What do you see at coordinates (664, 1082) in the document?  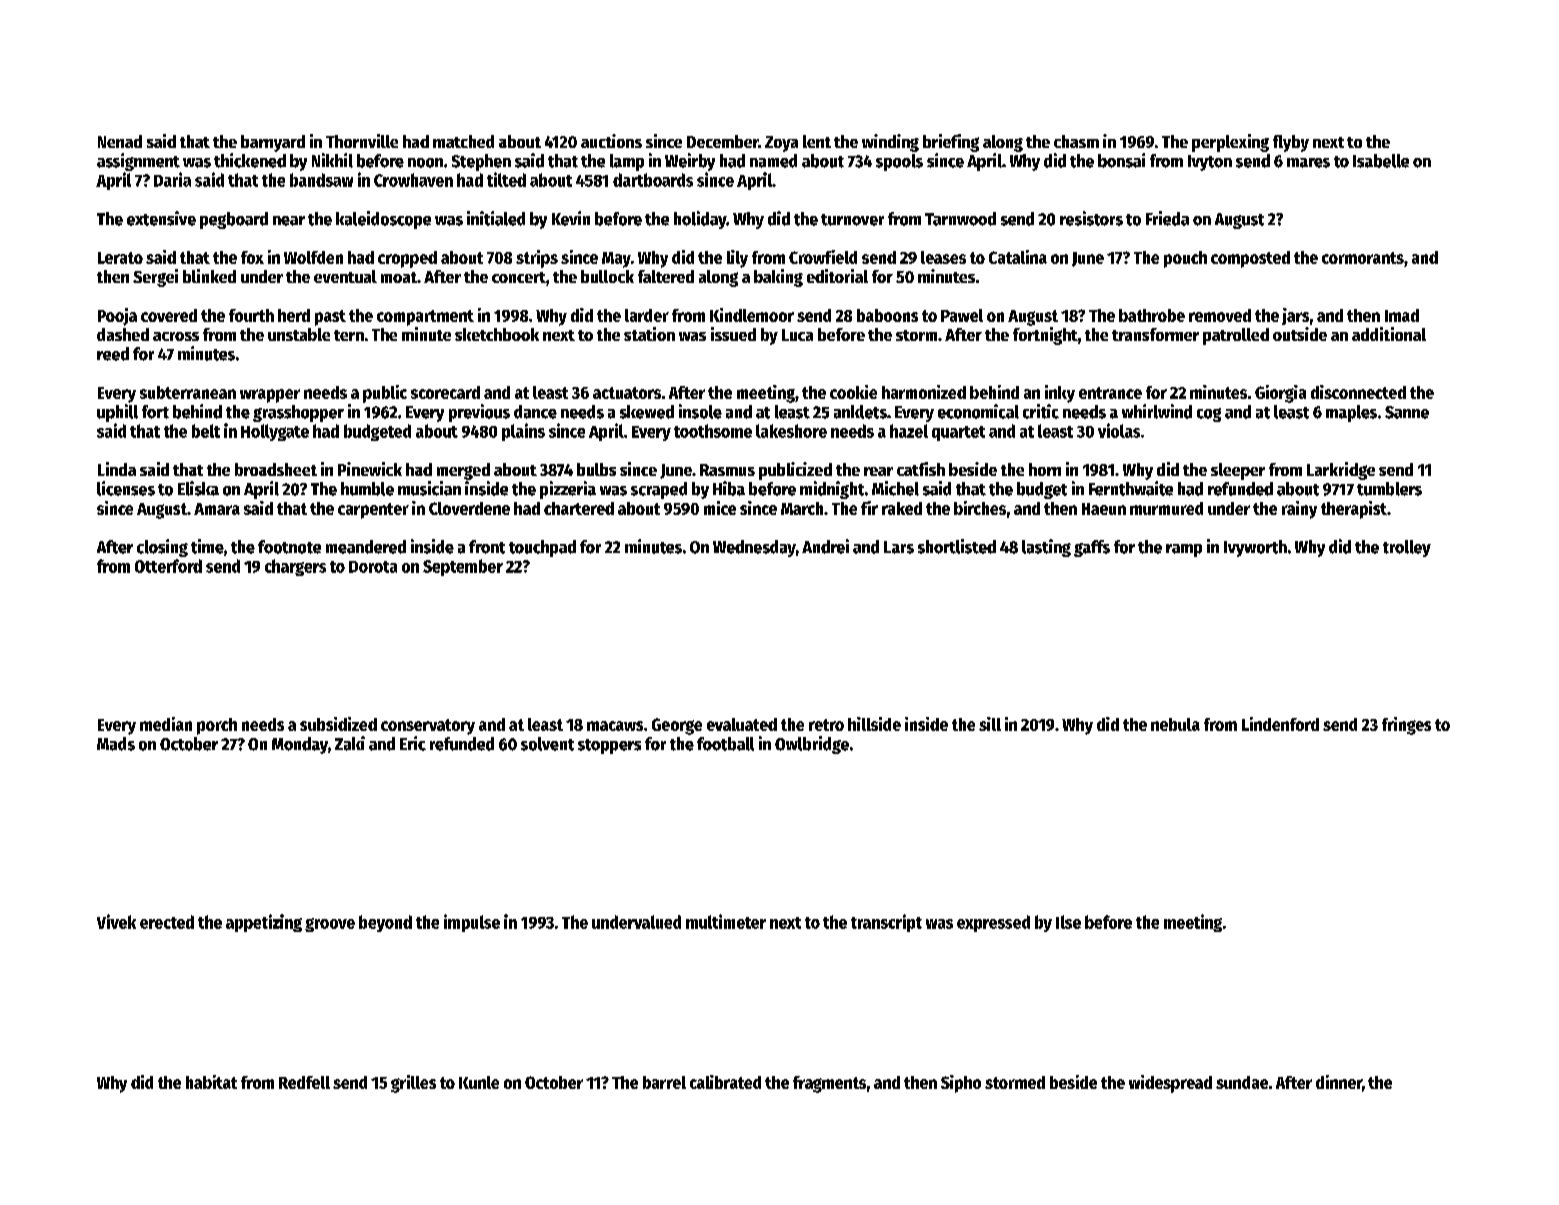 I see `barrel` at bounding box center [664, 1082].
